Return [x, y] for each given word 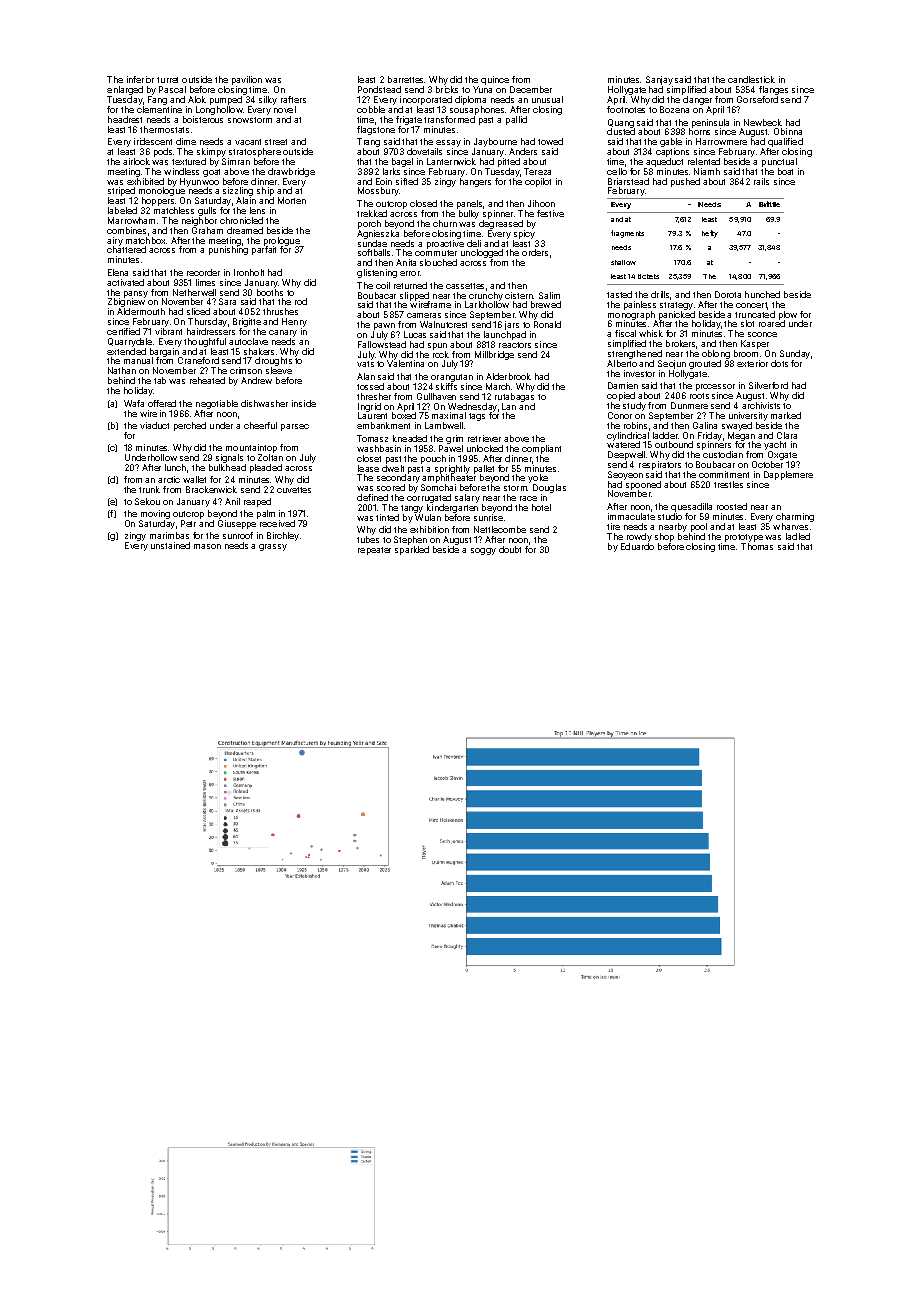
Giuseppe [237, 524]
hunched [762, 294]
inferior [140, 79]
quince [495, 80]
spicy [524, 234]
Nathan [122, 370]
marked [786, 415]
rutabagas [514, 397]
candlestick [751, 79]
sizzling [238, 191]
